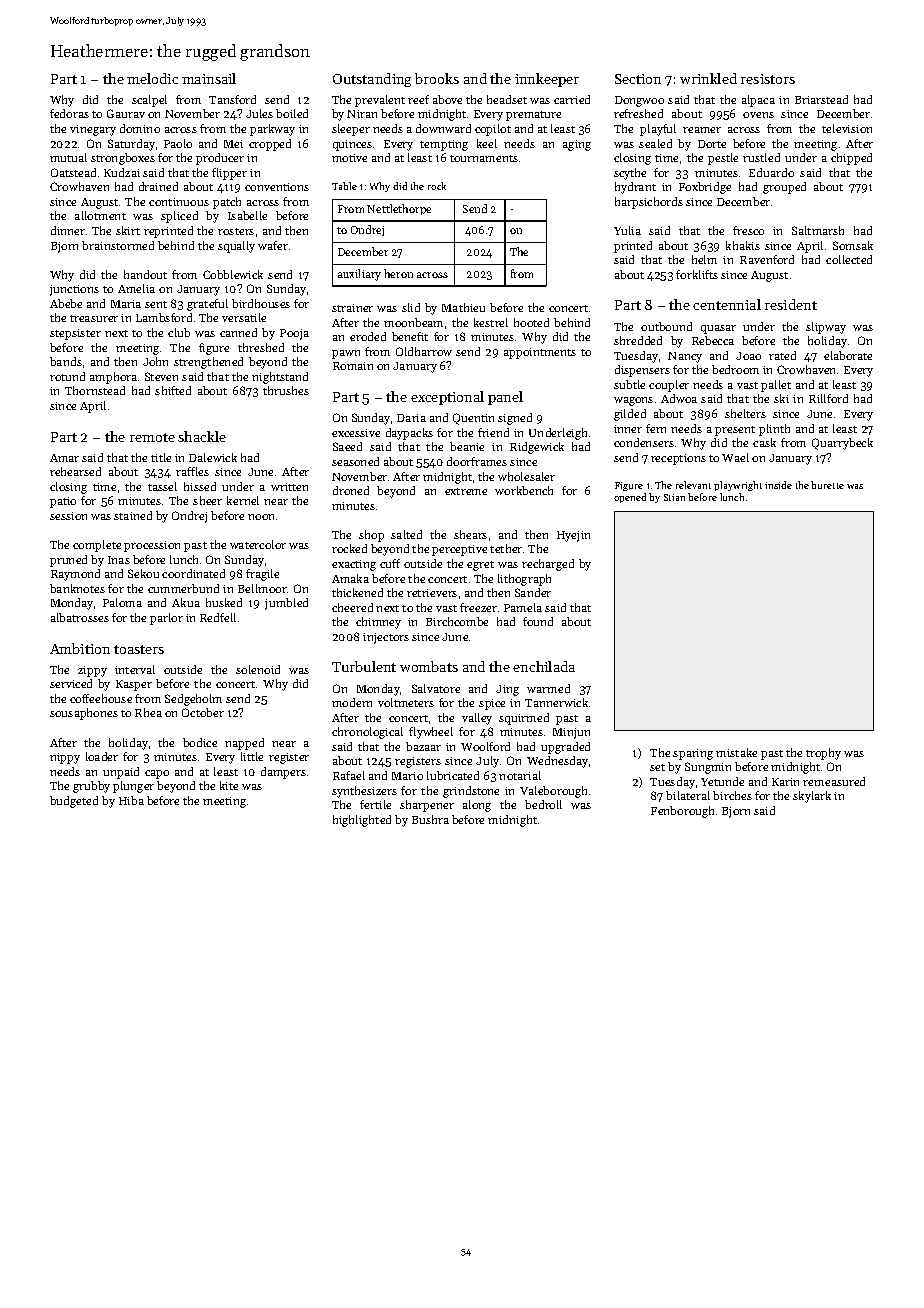  What do you see at coordinates (547, 80) in the page?
I see `innkeeper` at bounding box center [547, 80].
